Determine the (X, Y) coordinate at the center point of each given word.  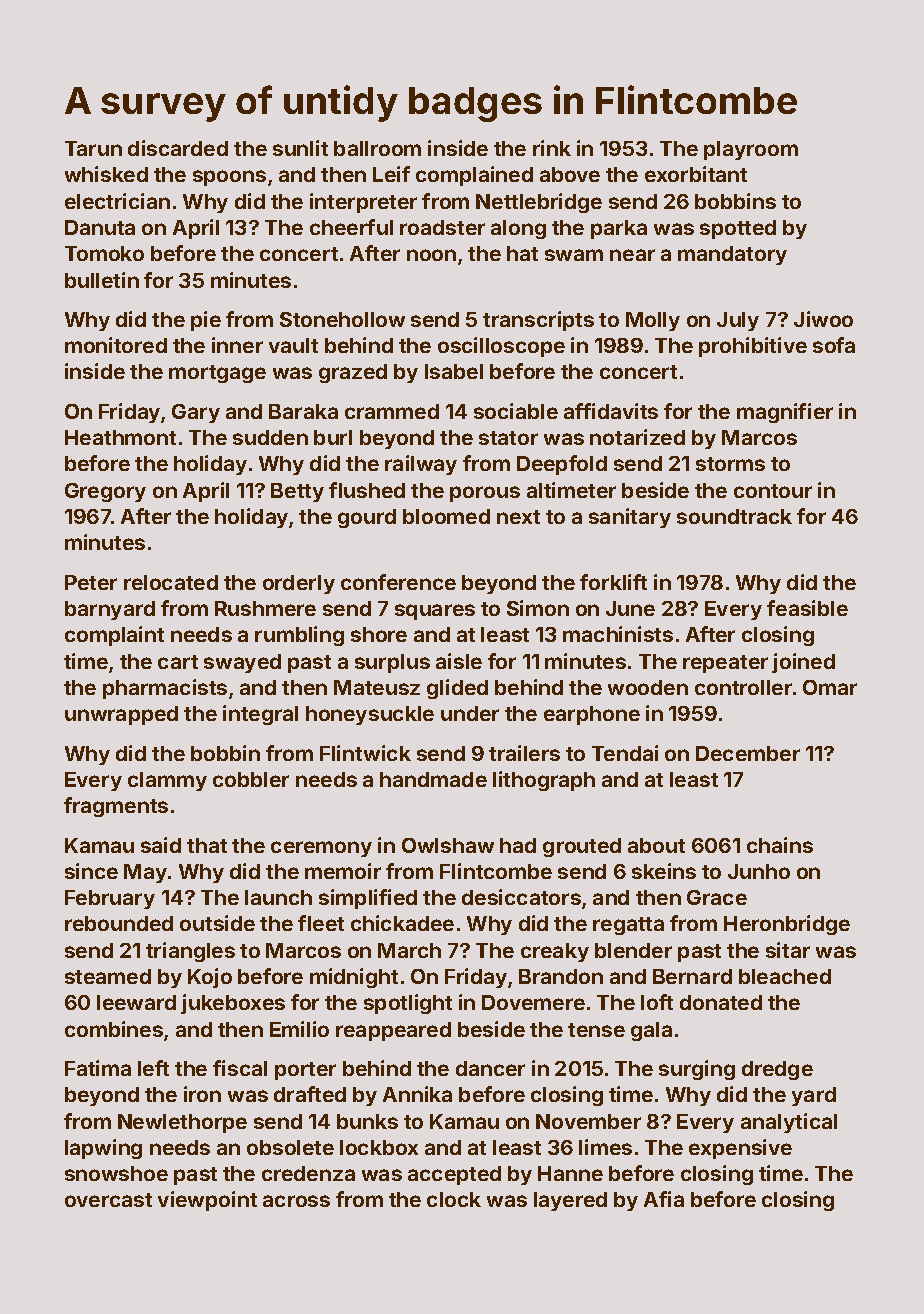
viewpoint (207, 1201)
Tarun (93, 148)
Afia (664, 1199)
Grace (717, 897)
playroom (751, 150)
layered (570, 1201)
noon (431, 255)
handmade (433, 779)
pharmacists (165, 689)
